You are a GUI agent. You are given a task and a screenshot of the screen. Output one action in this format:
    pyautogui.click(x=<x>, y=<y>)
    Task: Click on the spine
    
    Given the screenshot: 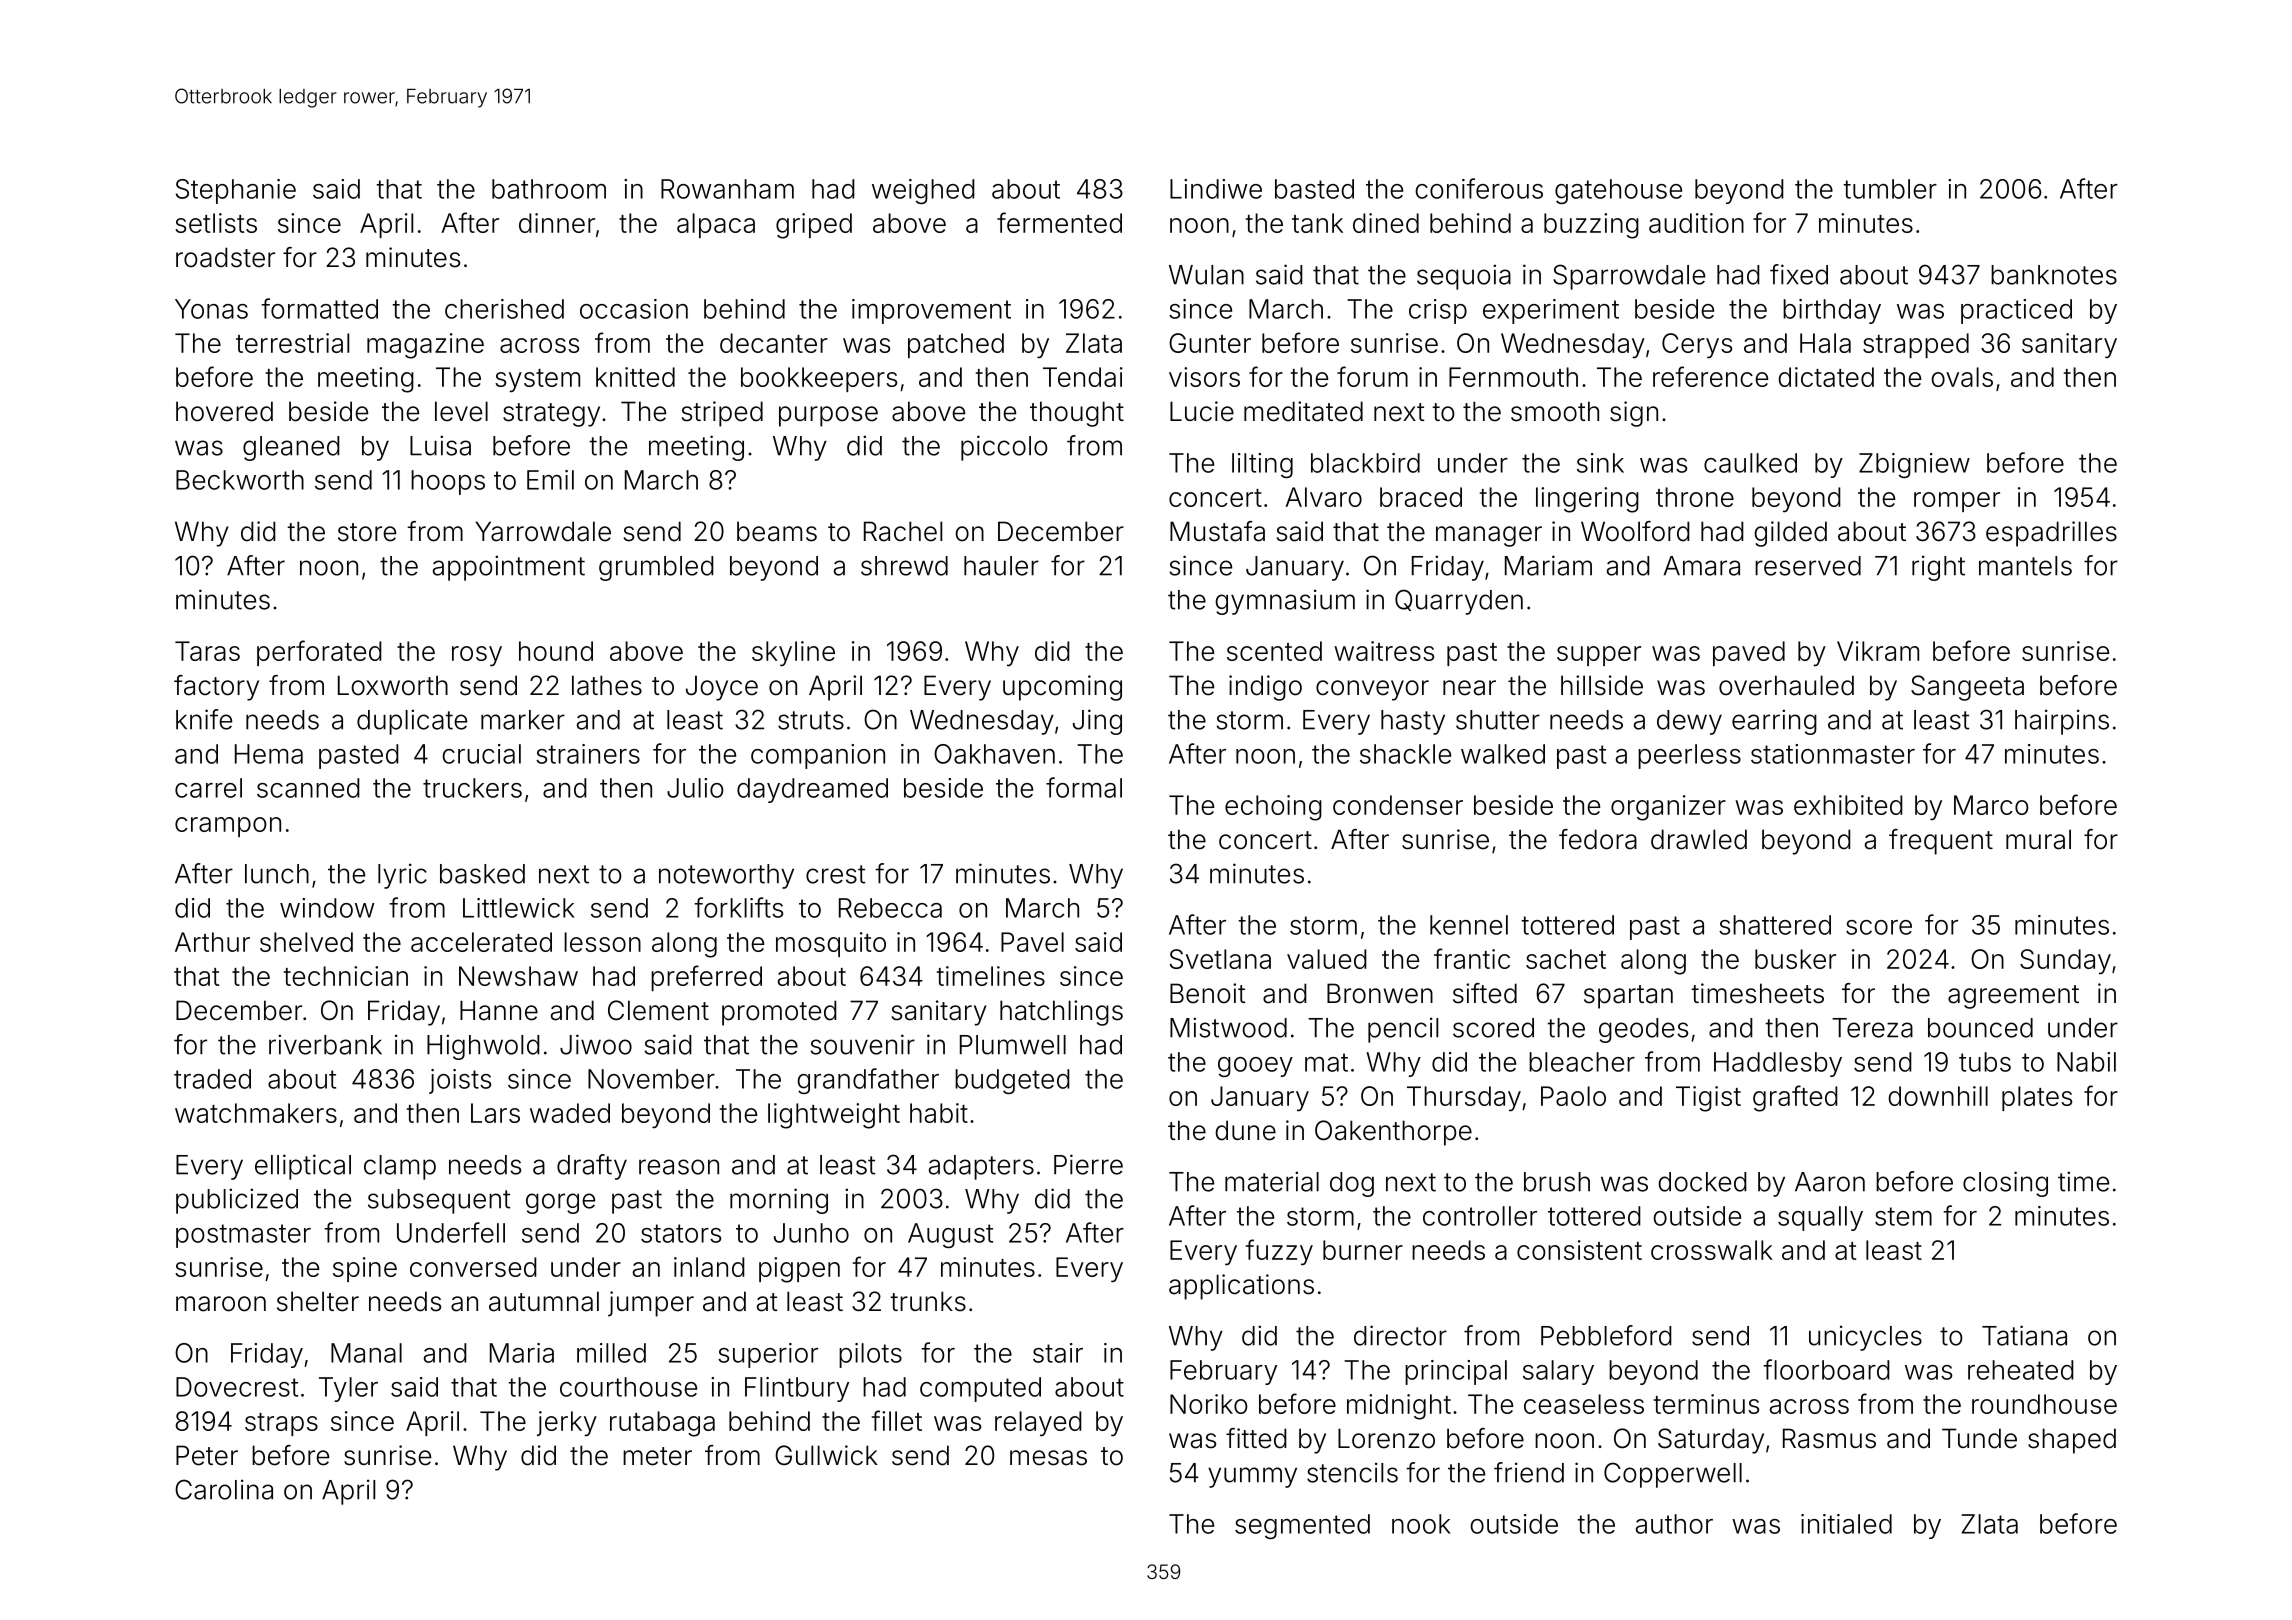 What is the action you would take?
    pyautogui.click(x=365, y=1269)
